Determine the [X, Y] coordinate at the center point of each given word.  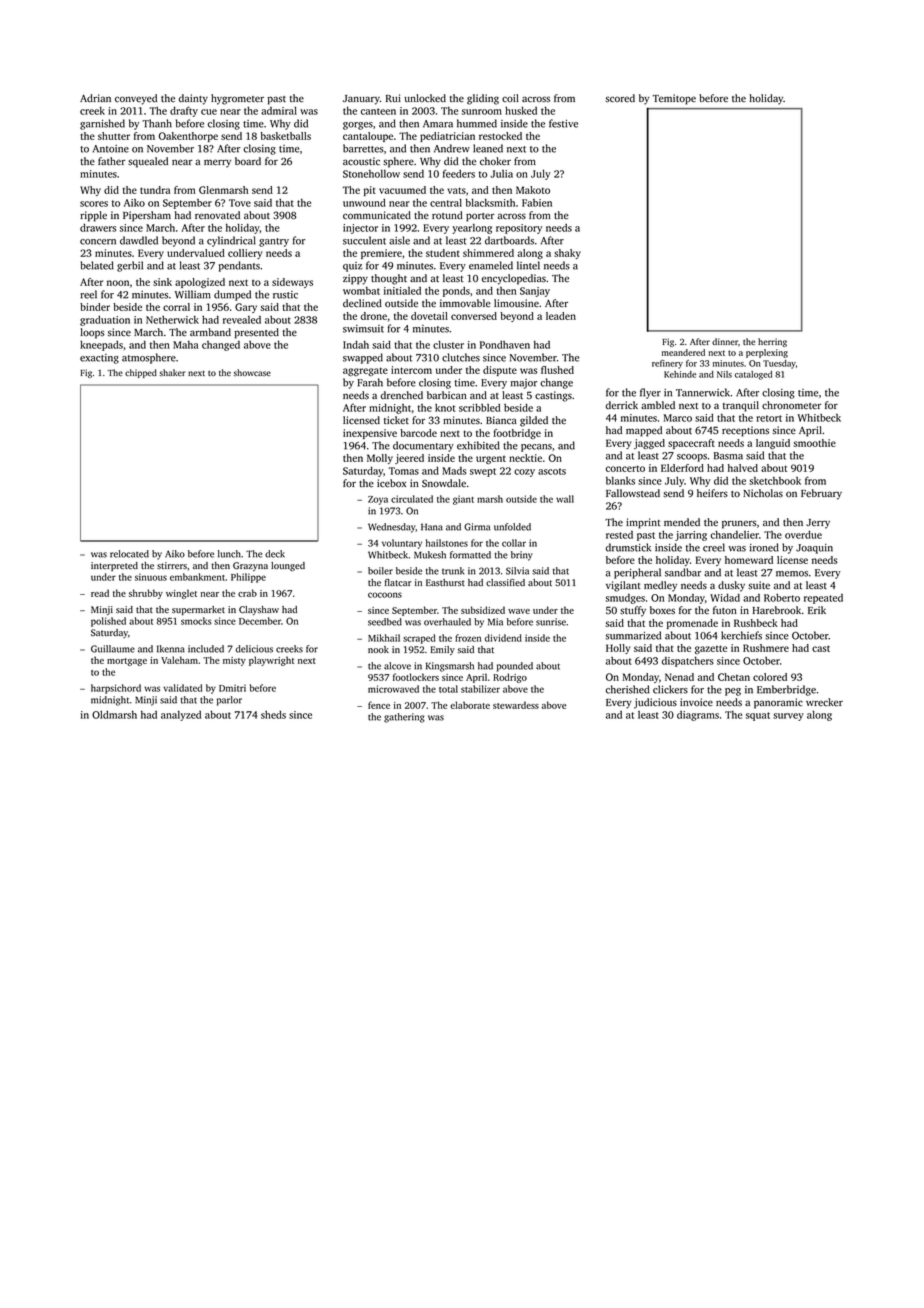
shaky [567, 254]
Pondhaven [505, 345]
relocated [129, 554]
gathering [404, 718]
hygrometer [237, 99]
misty [234, 661]
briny [522, 556]
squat [758, 716]
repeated [823, 599]
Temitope [674, 99]
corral [176, 307]
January [361, 100]
